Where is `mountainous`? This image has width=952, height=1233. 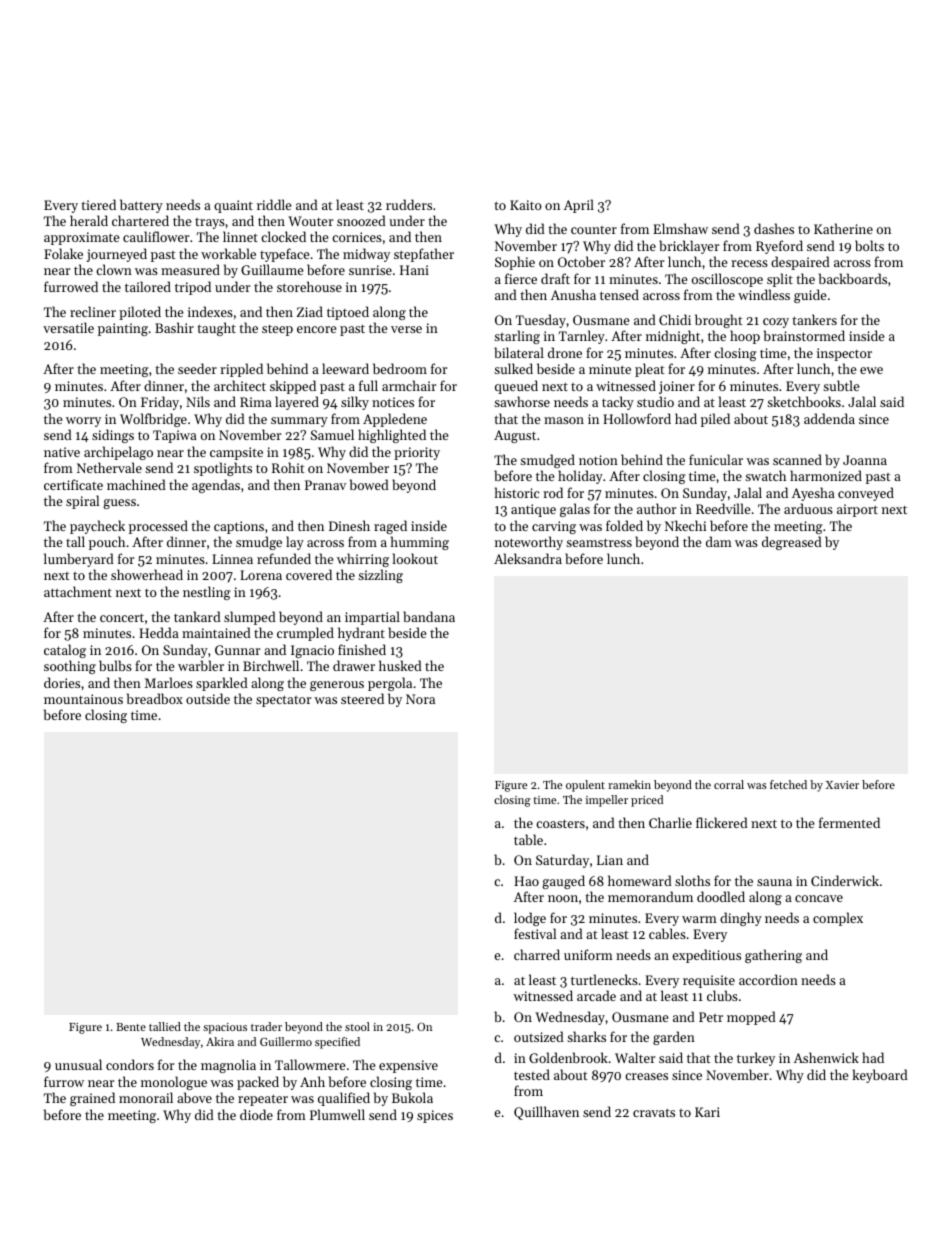
mountainous is located at coordinates (83, 699).
